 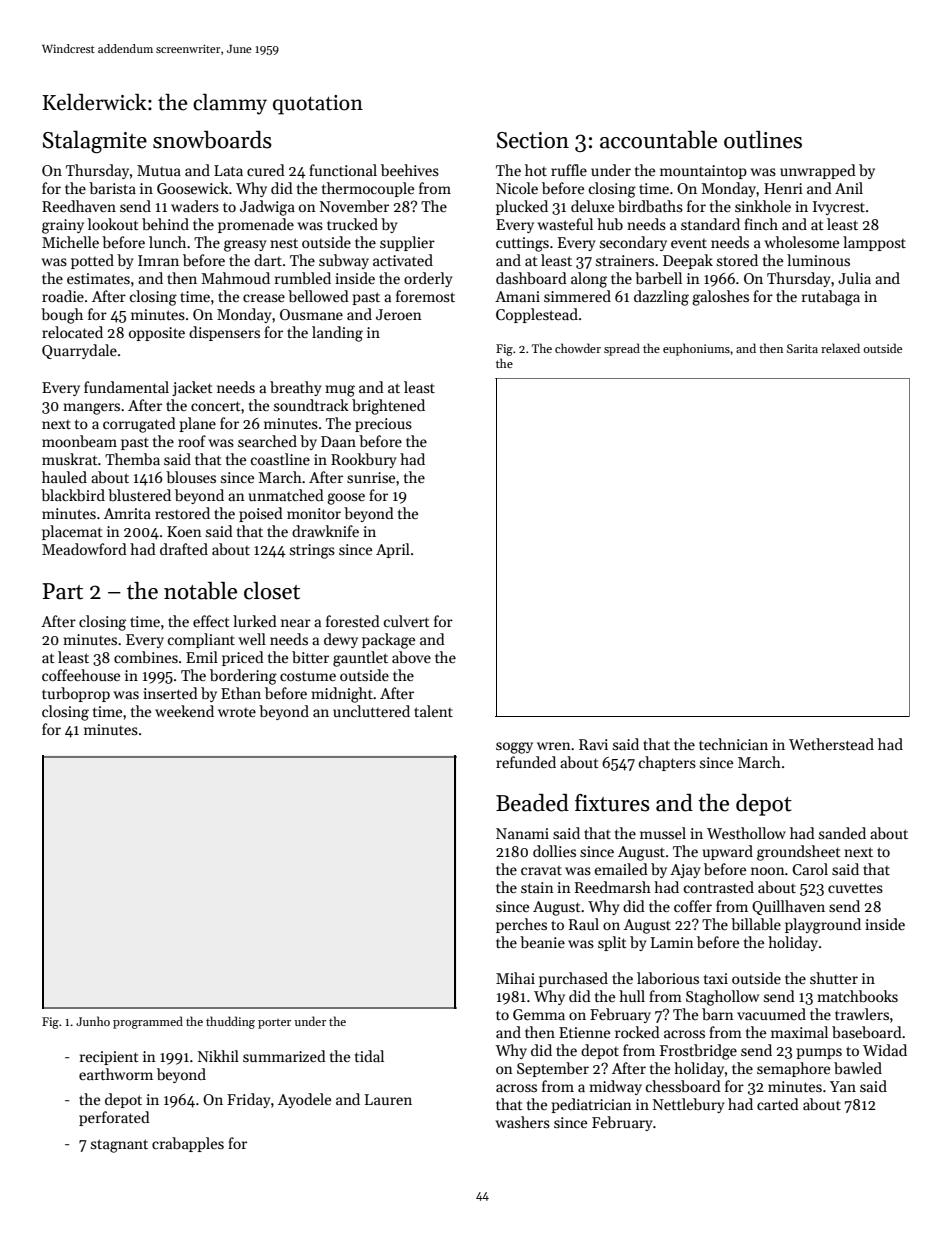 What do you see at coordinates (119, 1146) in the page?
I see `stagnant` at bounding box center [119, 1146].
